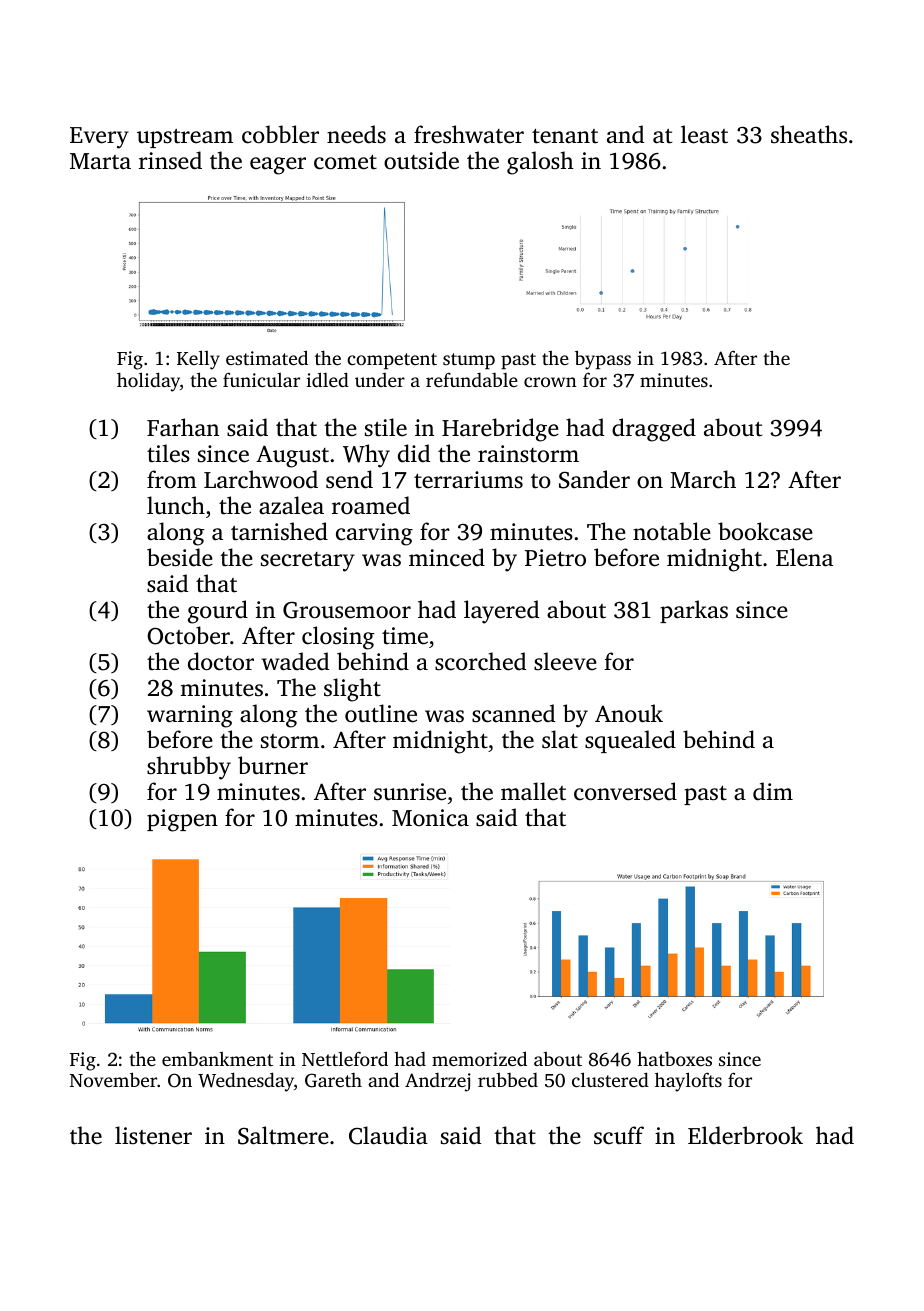  Describe the element at coordinates (99, 138) in the screenshot. I see `Every` at that location.
